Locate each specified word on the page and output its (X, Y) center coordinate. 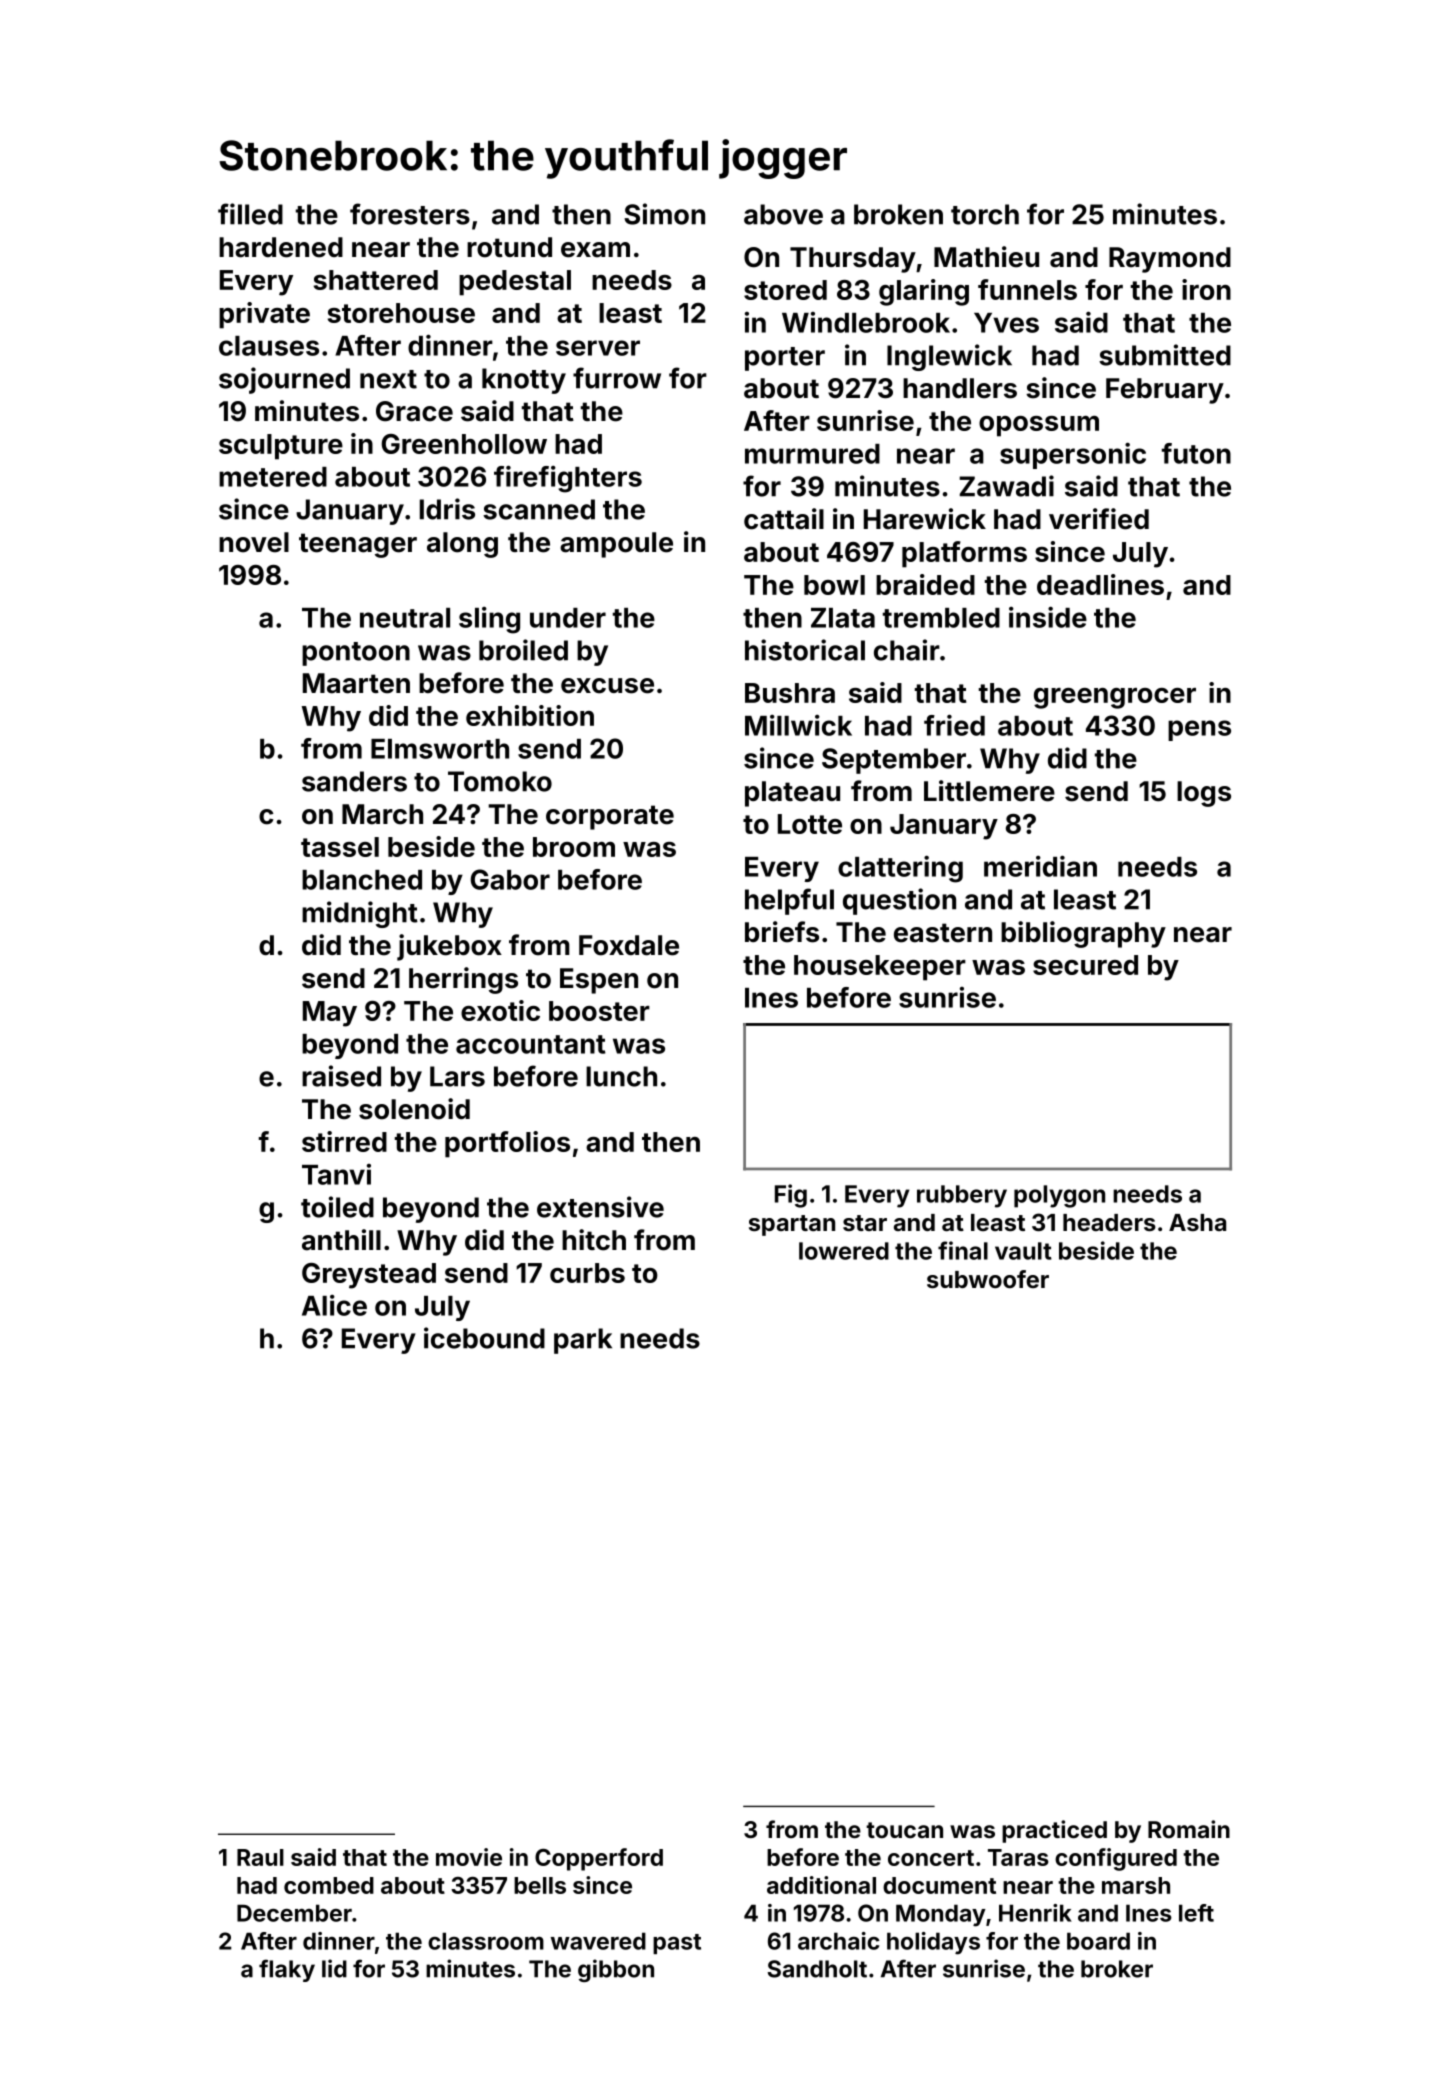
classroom (486, 1941)
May (330, 1014)
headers (1109, 1222)
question (899, 901)
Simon (664, 214)
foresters (410, 214)
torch (985, 214)
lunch (621, 1076)
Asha (1197, 1222)
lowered (844, 1251)
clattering (900, 869)
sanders (354, 781)
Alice (334, 1305)
